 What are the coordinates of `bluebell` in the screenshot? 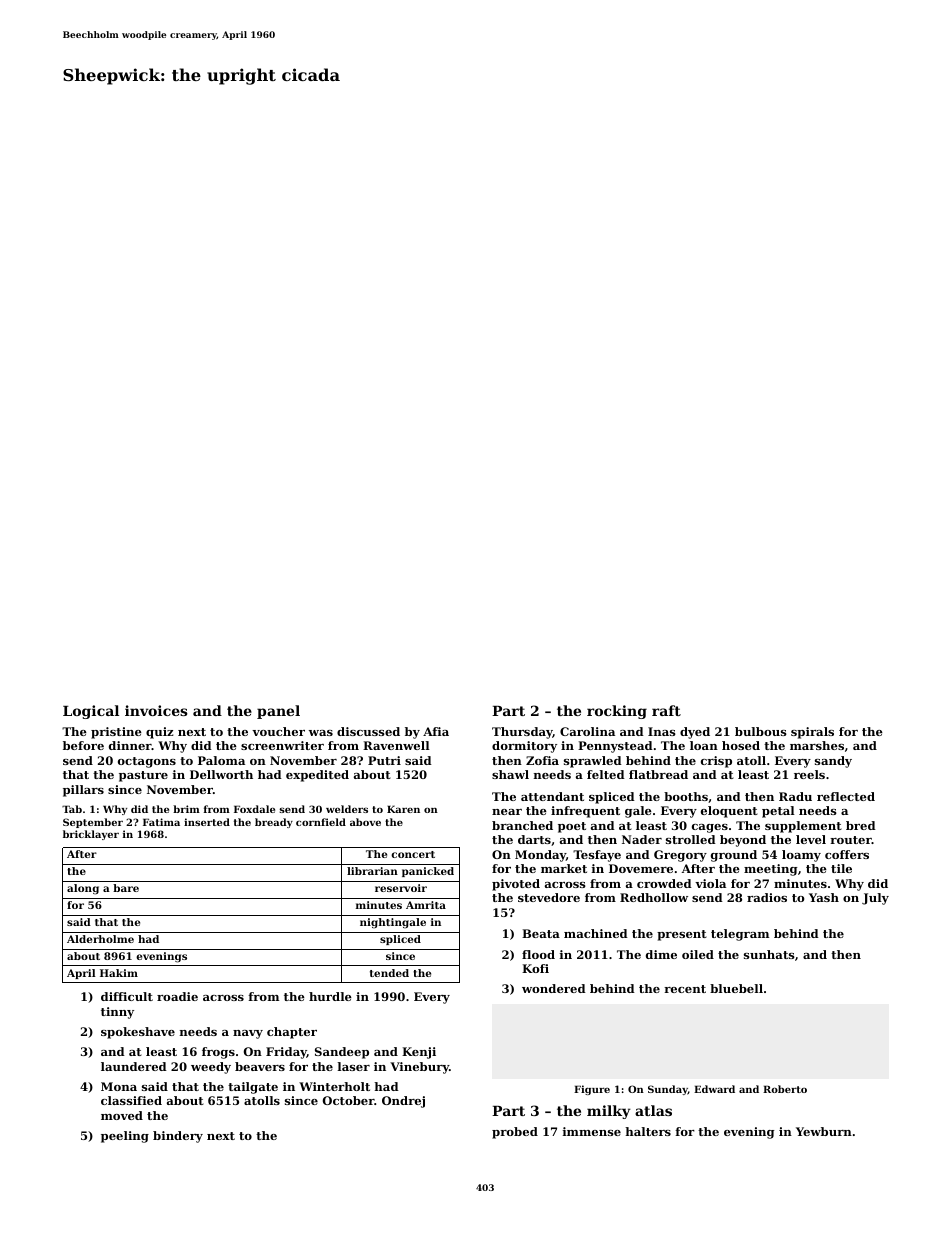 It's located at (736, 988).
